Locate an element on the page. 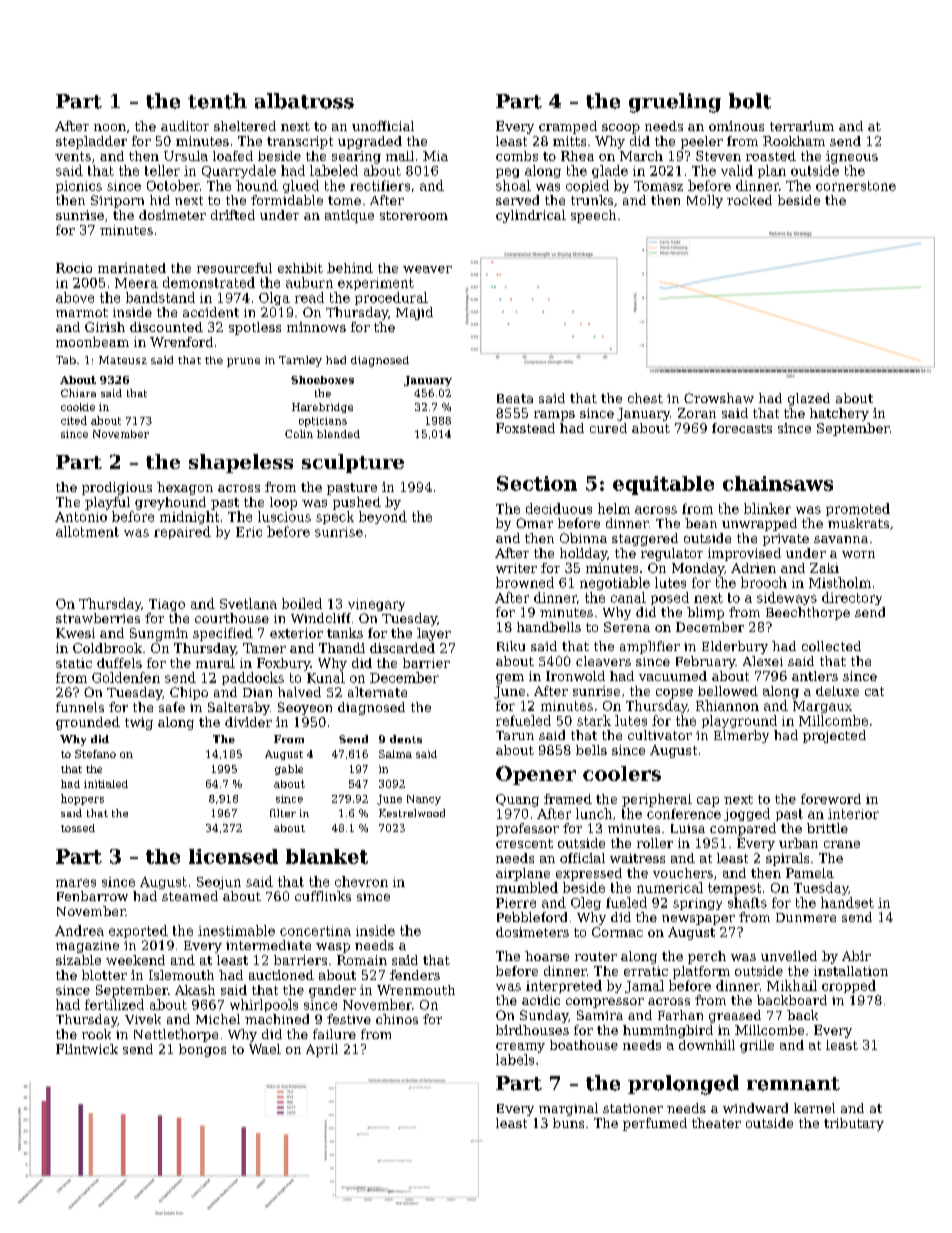  buns is located at coordinates (568, 1123).
